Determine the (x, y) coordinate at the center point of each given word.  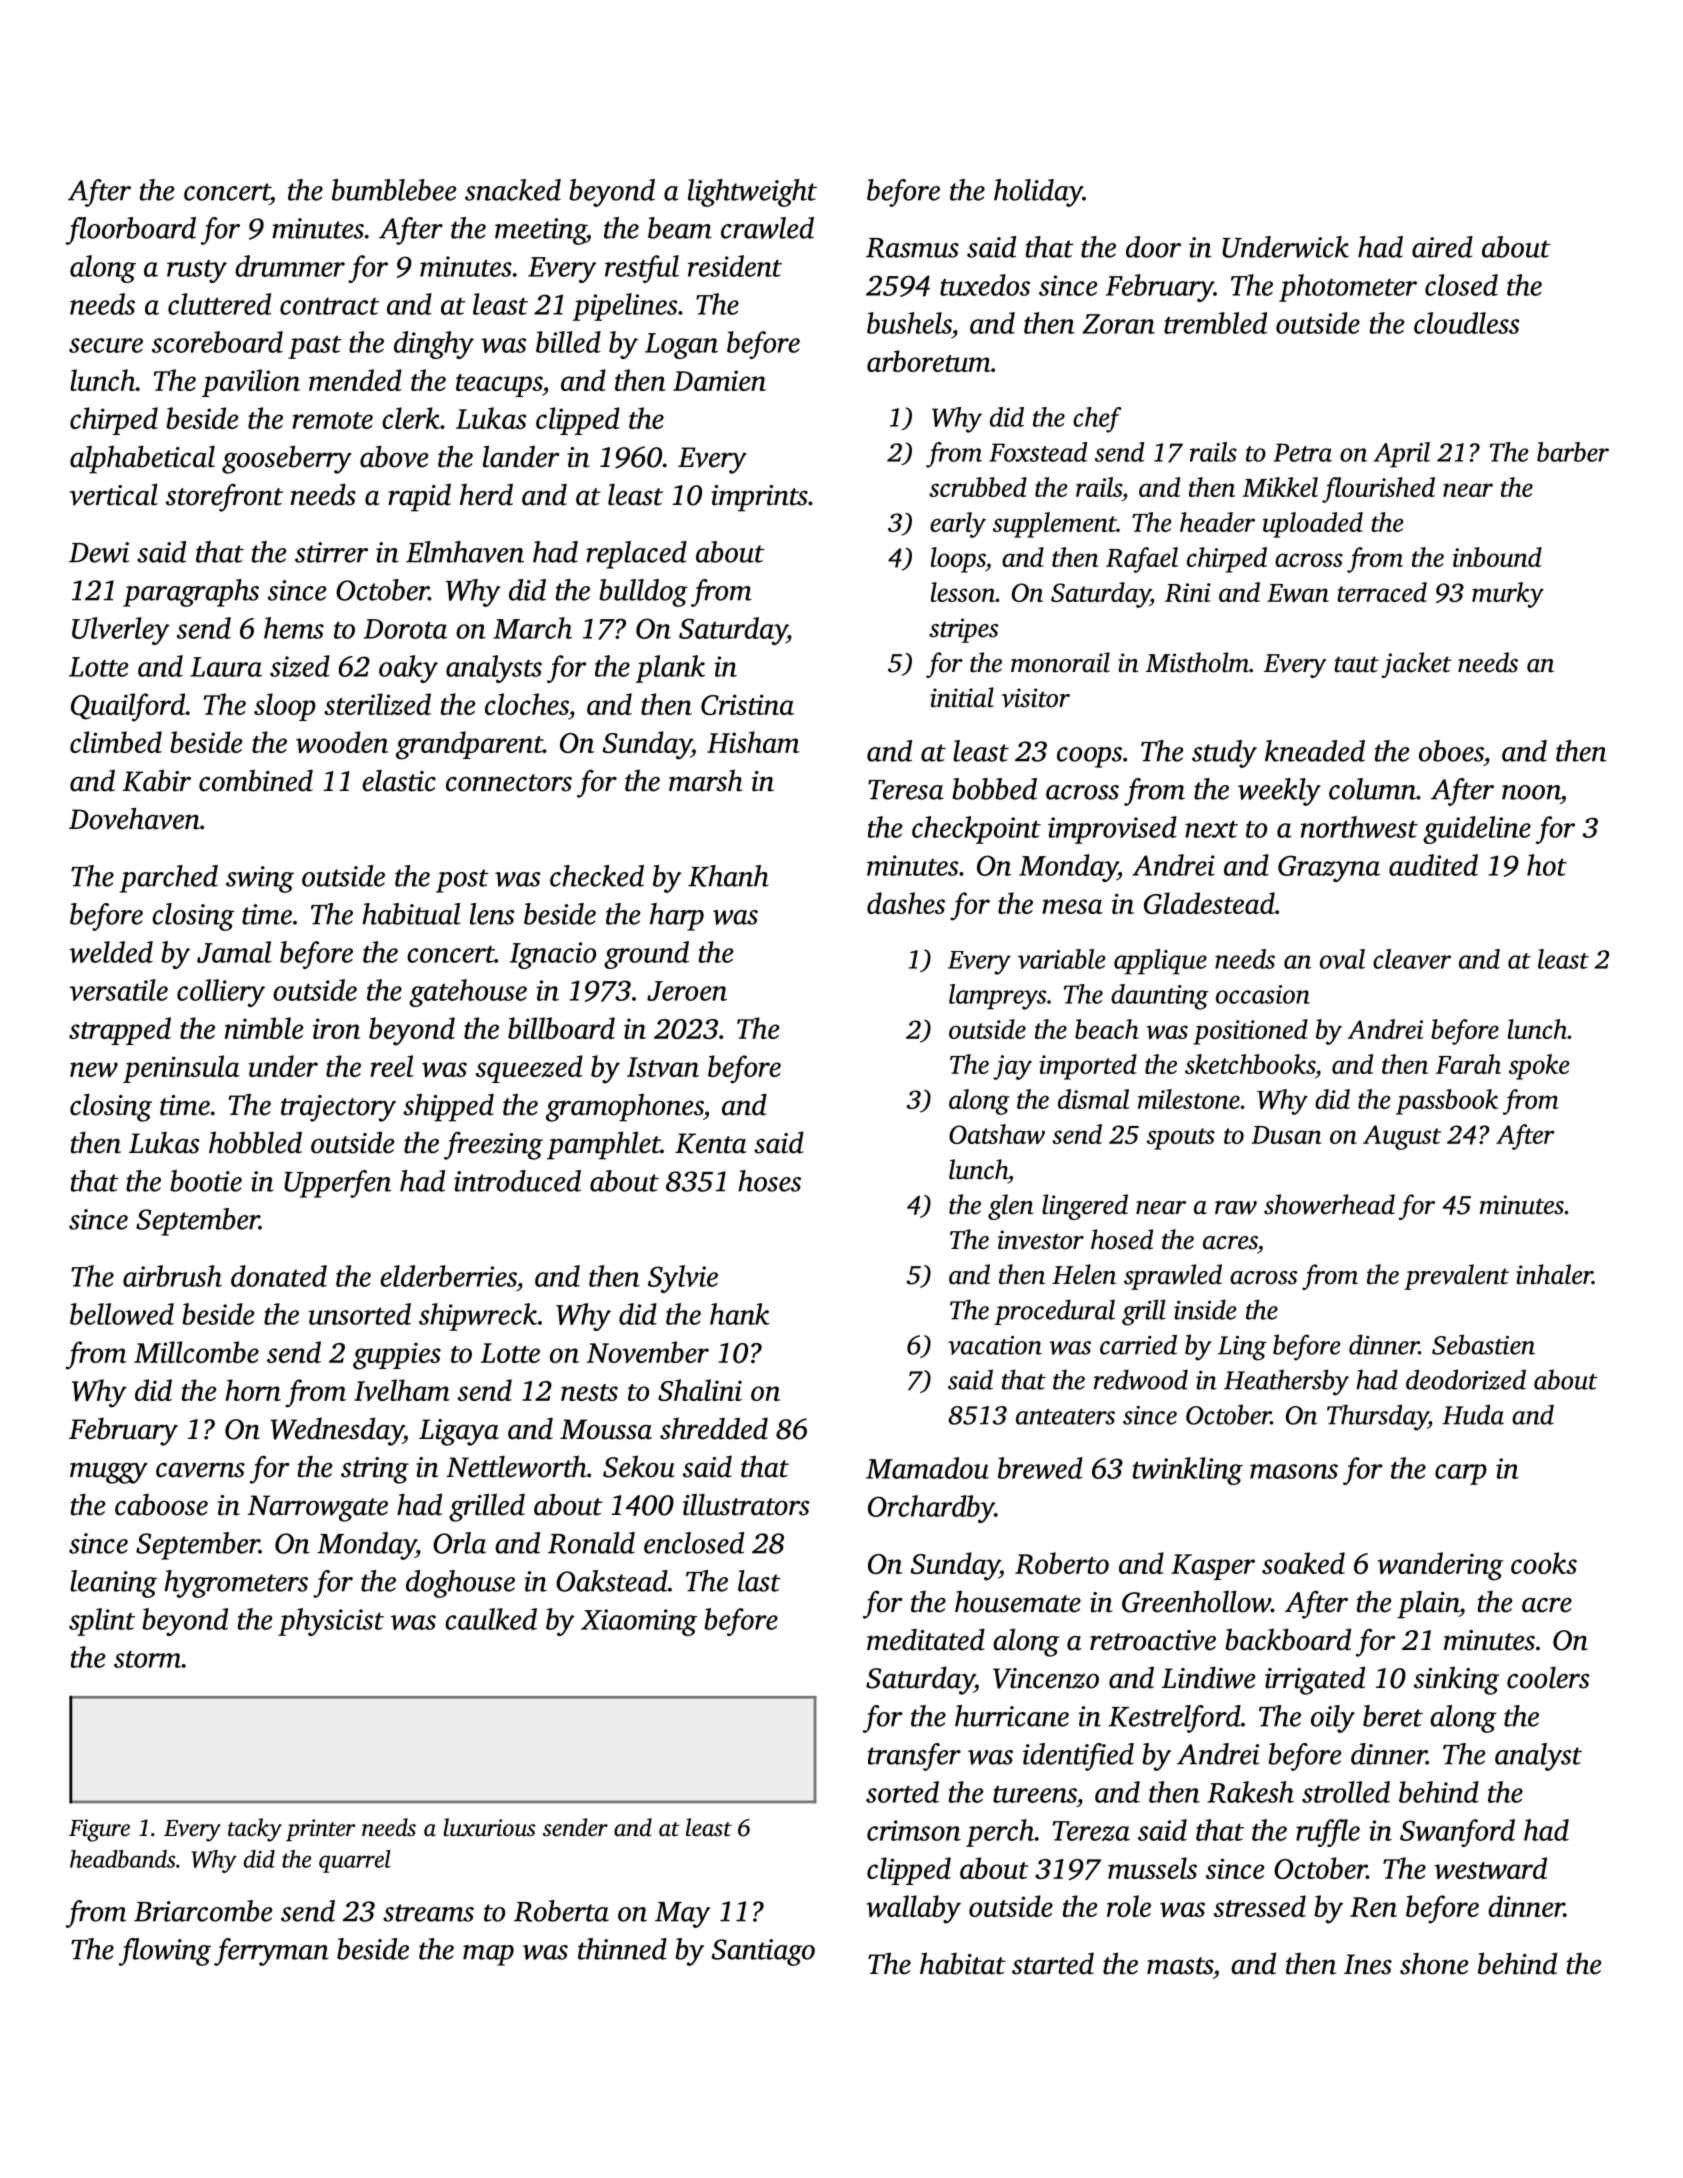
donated (279, 1276)
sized (300, 666)
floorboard (131, 231)
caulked (491, 1619)
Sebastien (1483, 1344)
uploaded (1313, 525)
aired (1442, 247)
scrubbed (978, 487)
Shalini (700, 1390)
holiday (1038, 193)
